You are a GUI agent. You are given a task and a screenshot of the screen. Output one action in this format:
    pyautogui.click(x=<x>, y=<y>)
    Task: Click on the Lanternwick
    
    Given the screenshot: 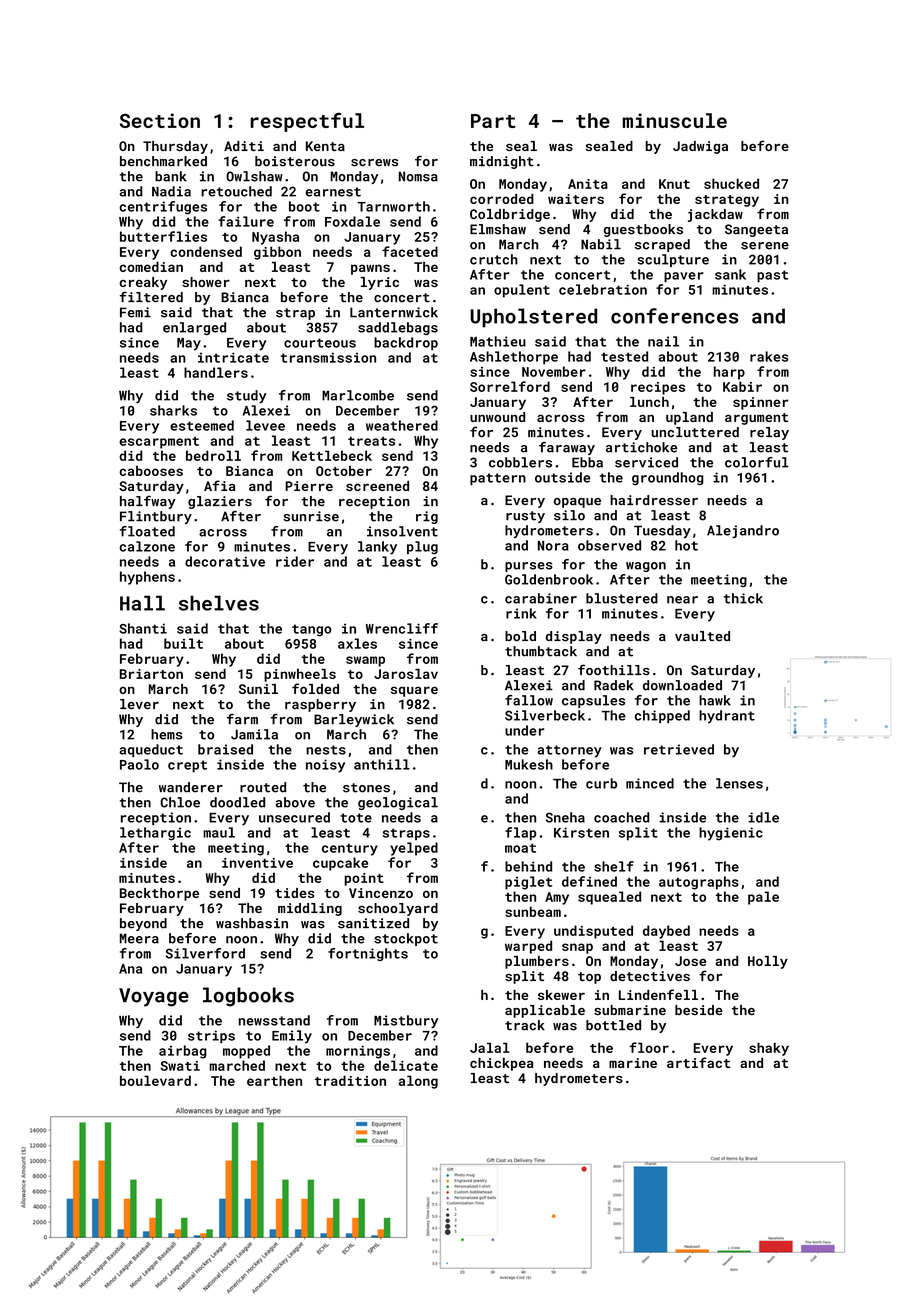 What is the action you would take?
    pyautogui.click(x=394, y=312)
